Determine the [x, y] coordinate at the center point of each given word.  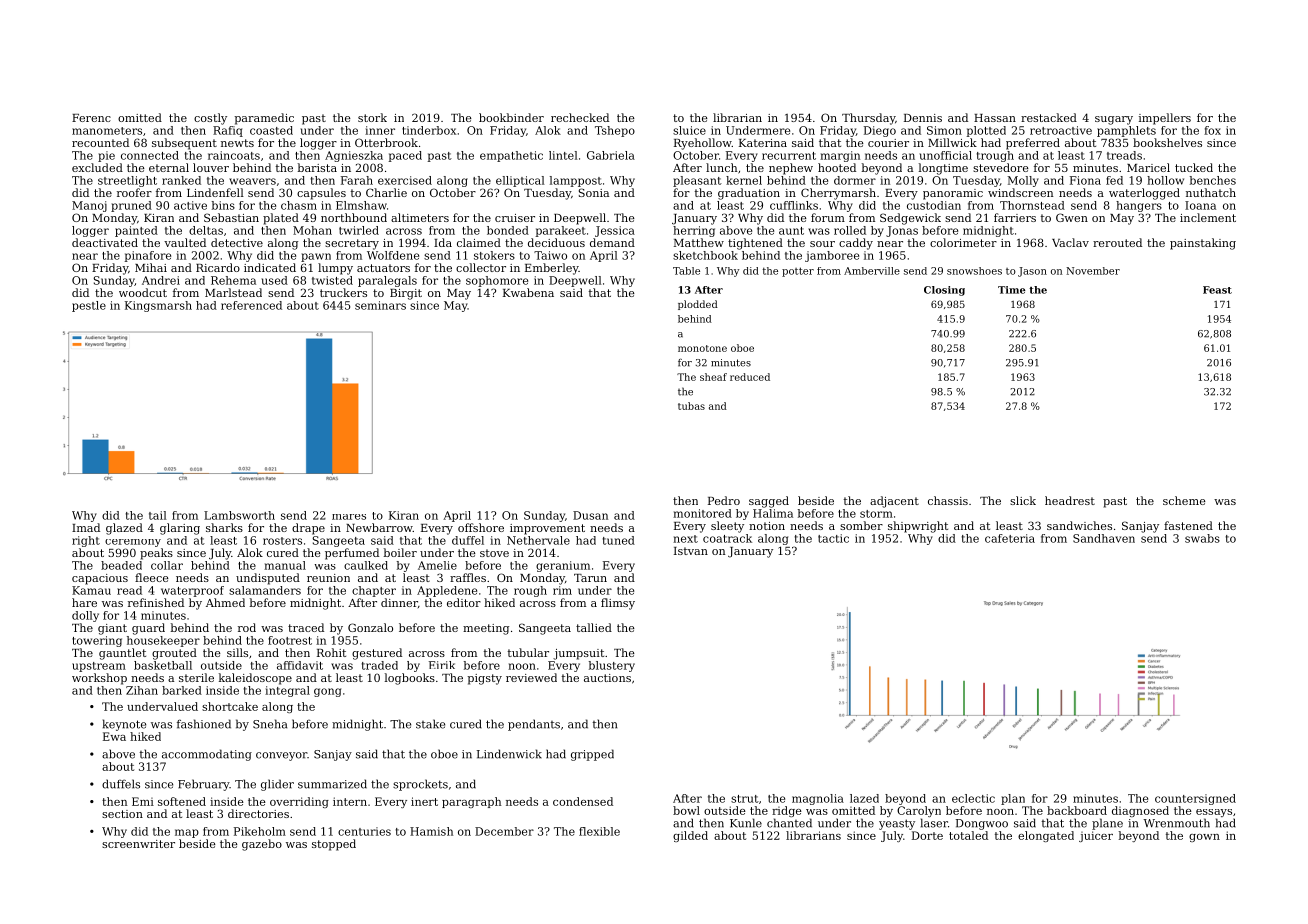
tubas [691, 406]
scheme [1184, 500]
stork [372, 117]
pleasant [697, 181]
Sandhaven [1104, 538]
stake [430, 724]
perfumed [352, 554]
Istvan [691, 551]
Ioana [1200, 205]
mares [349, 517]
